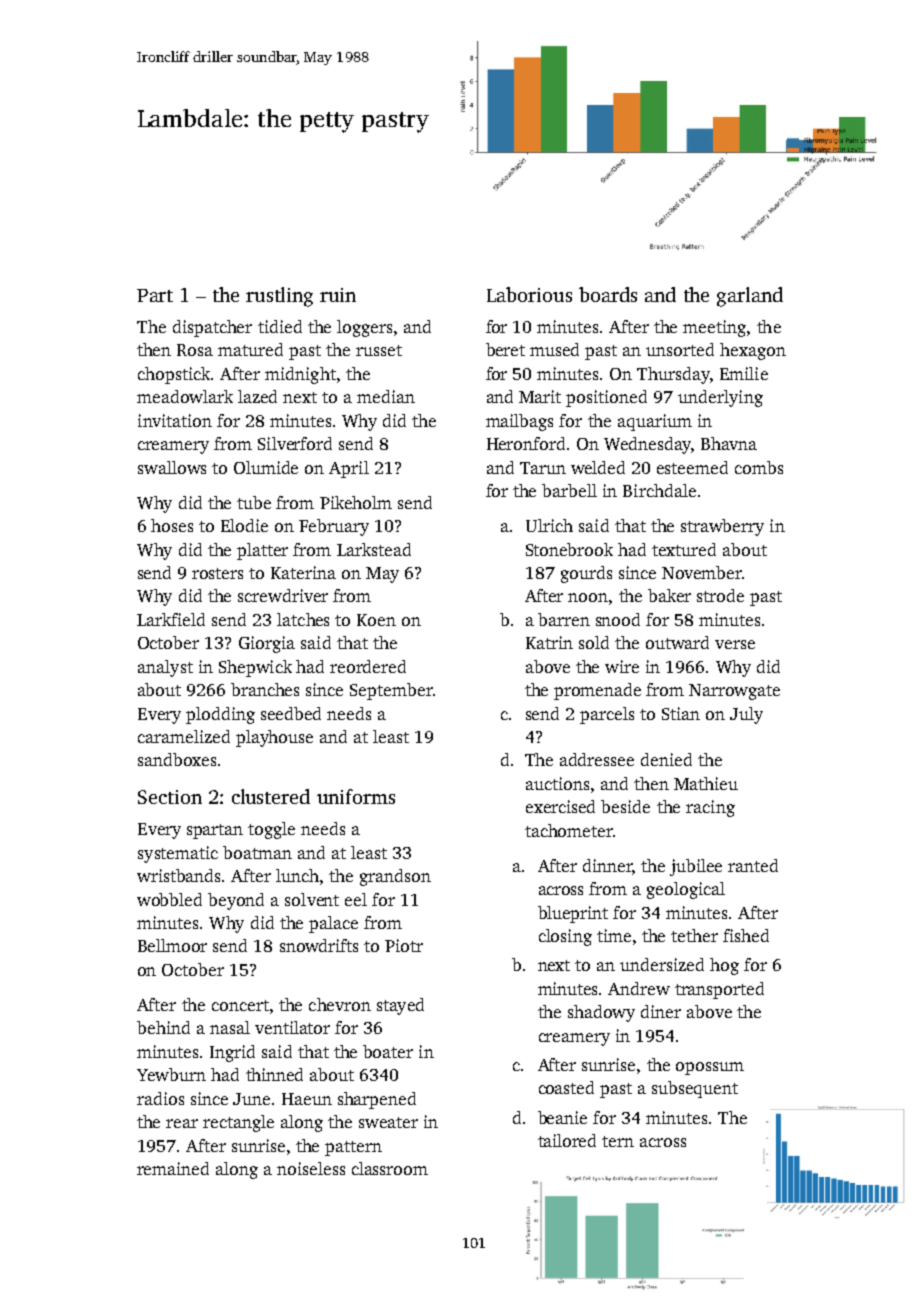  What do you see at coordinates (182, 1123) in the screenshot?
I see `rear` at bounding box center [182, 1123].
